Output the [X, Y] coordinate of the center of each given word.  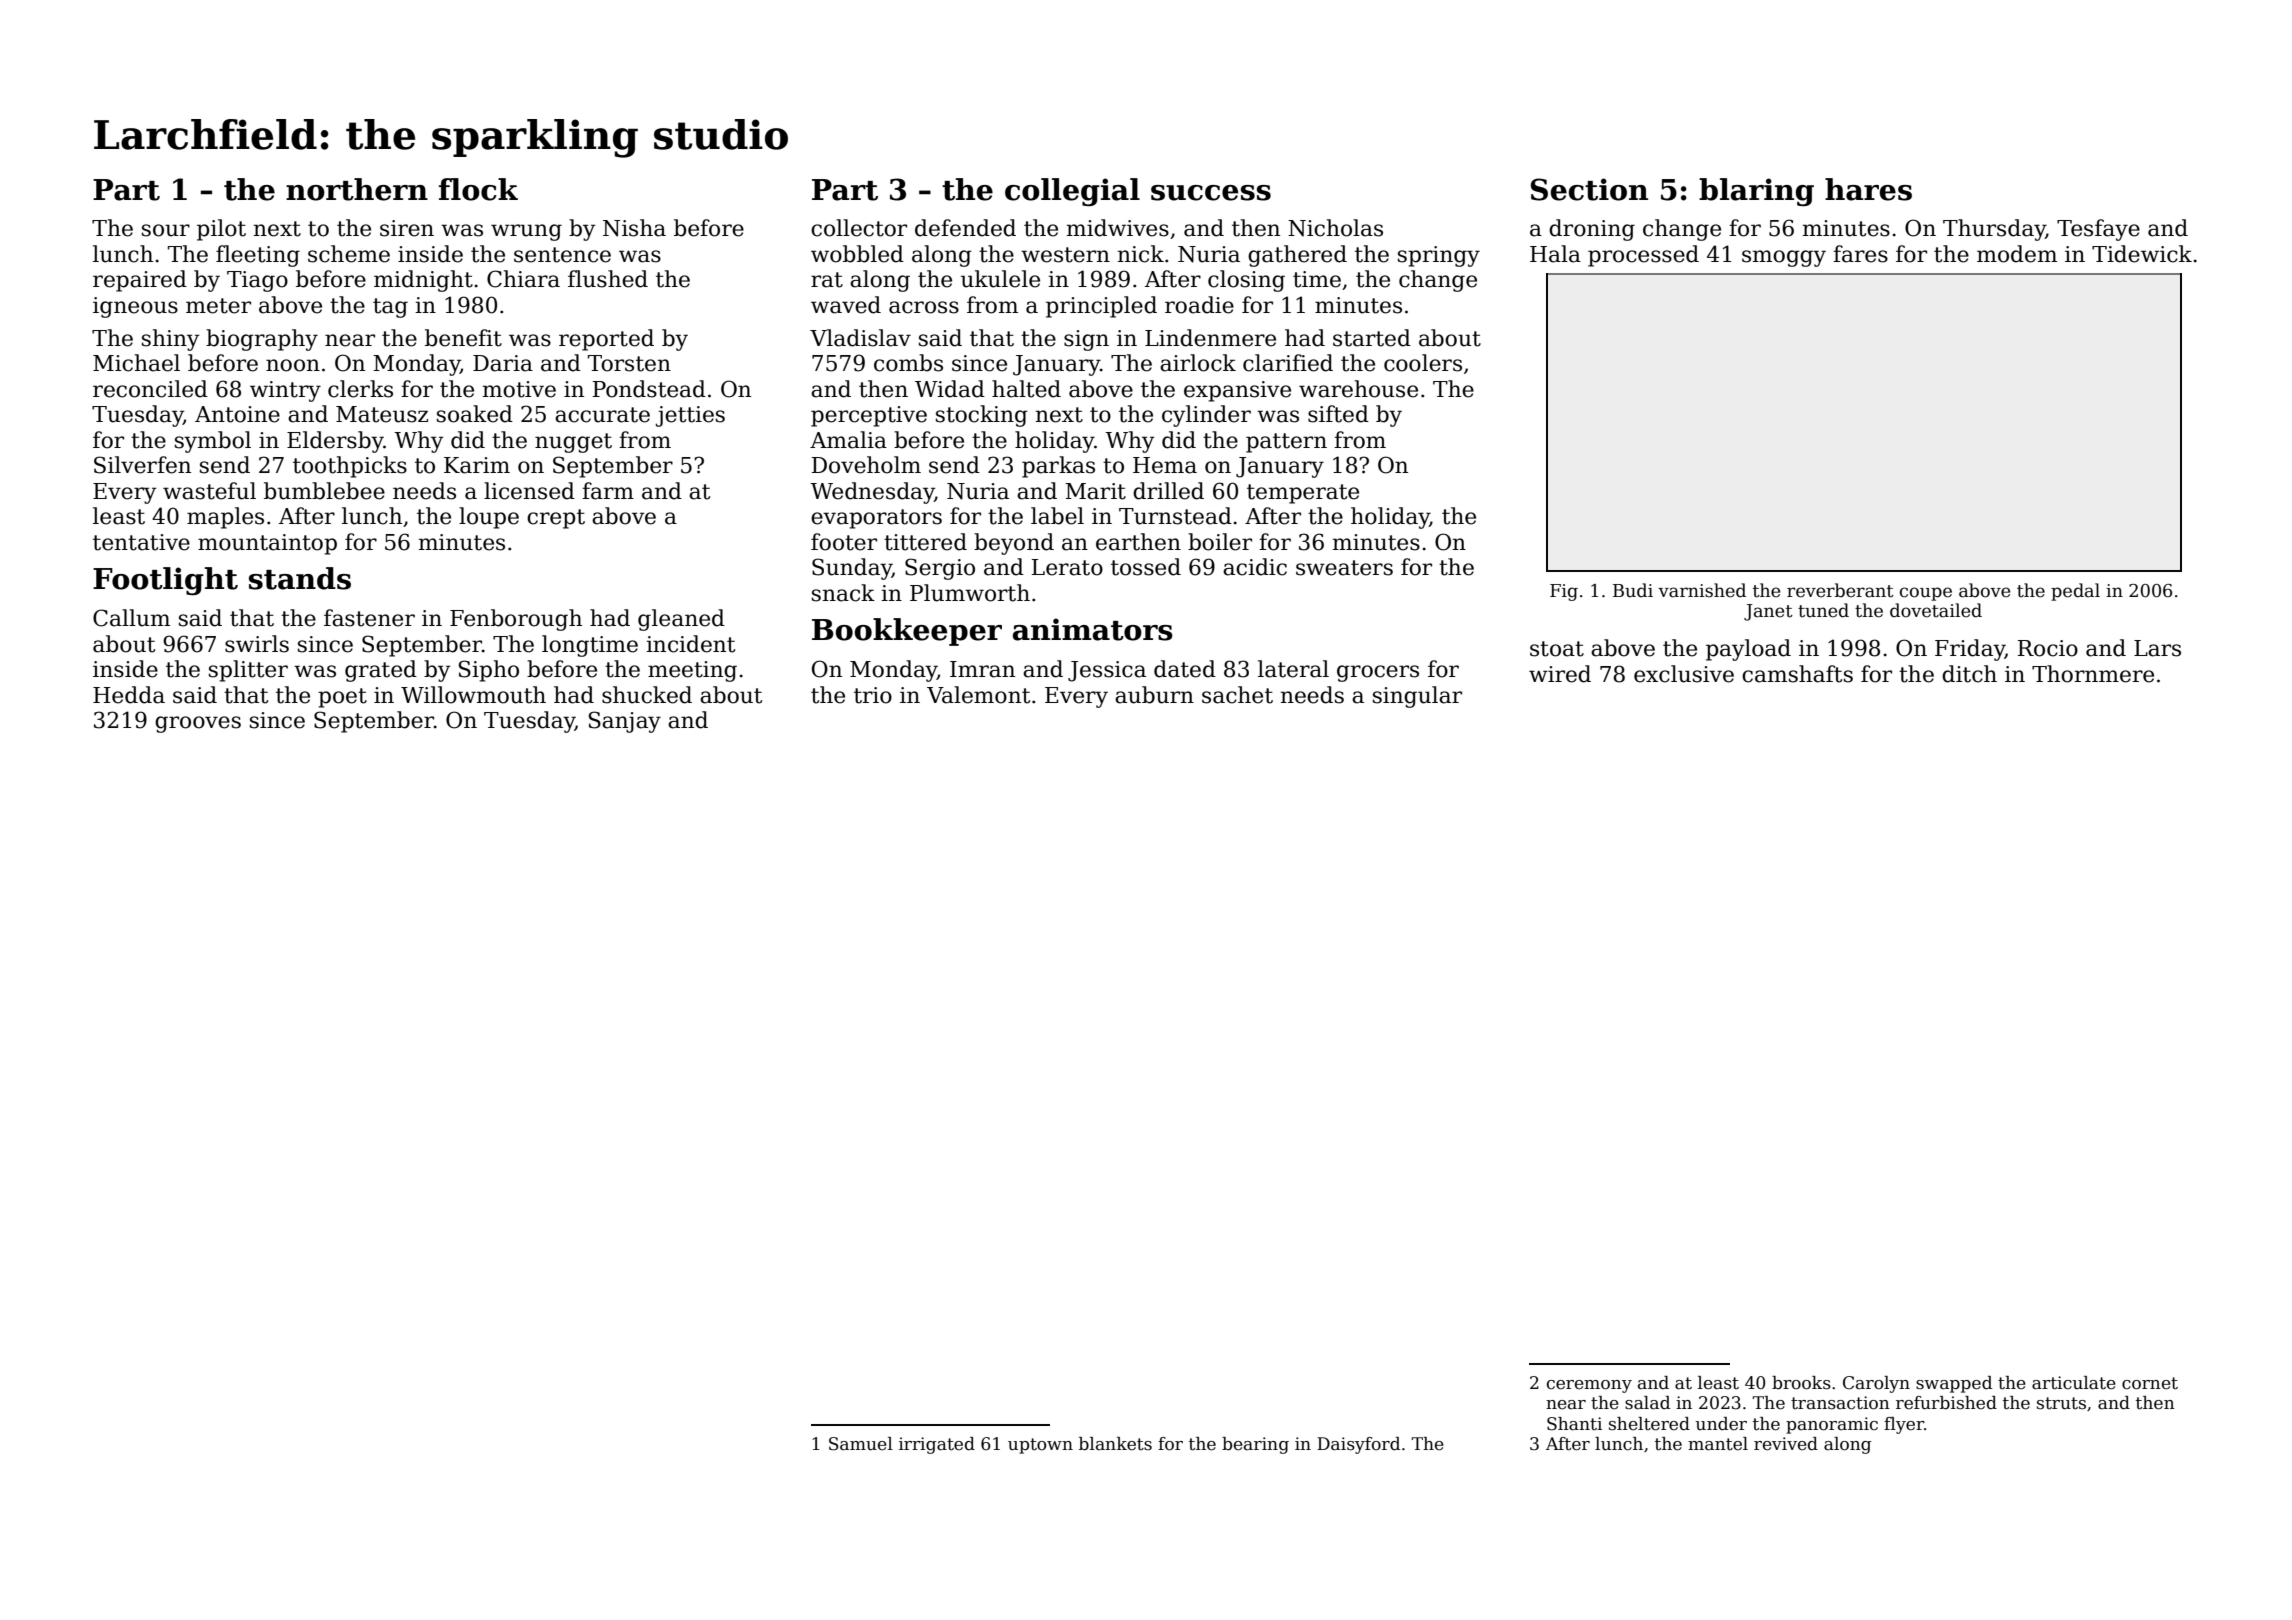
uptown [1040, 1446]
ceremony [1589, 1386]
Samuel [861, 1444]
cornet [2150, 1383]
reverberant [1840, 590]
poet [342, 698]
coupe [1926, 594]
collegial [1072, 192]
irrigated [937, 1445]
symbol [213, 442]
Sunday [852, 569]
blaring [1756, 192]
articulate [2074, 1383]
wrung [526, 232]
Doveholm [866, 465]
